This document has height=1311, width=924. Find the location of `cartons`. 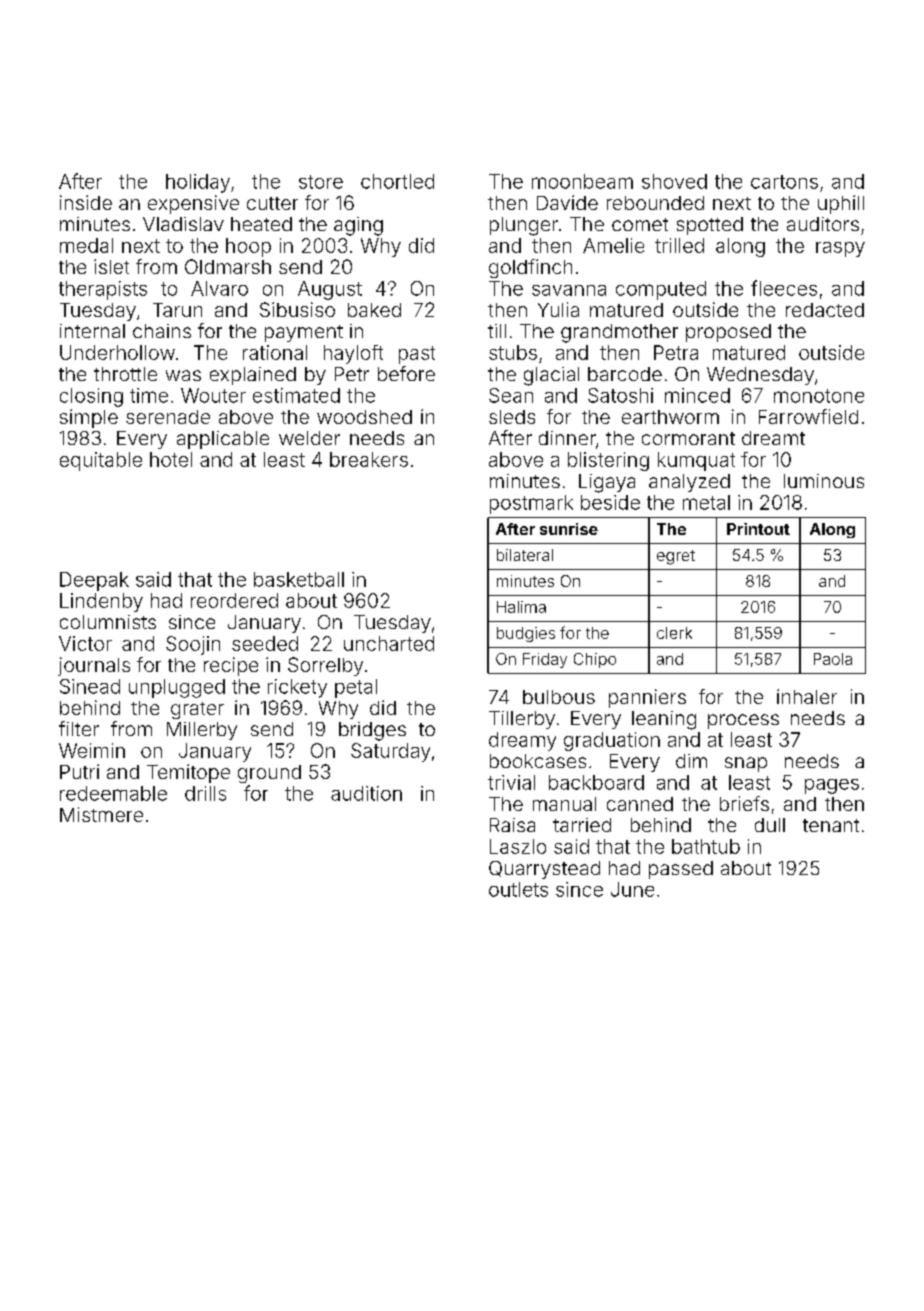

cartons is located at coordinates (784, 182).
